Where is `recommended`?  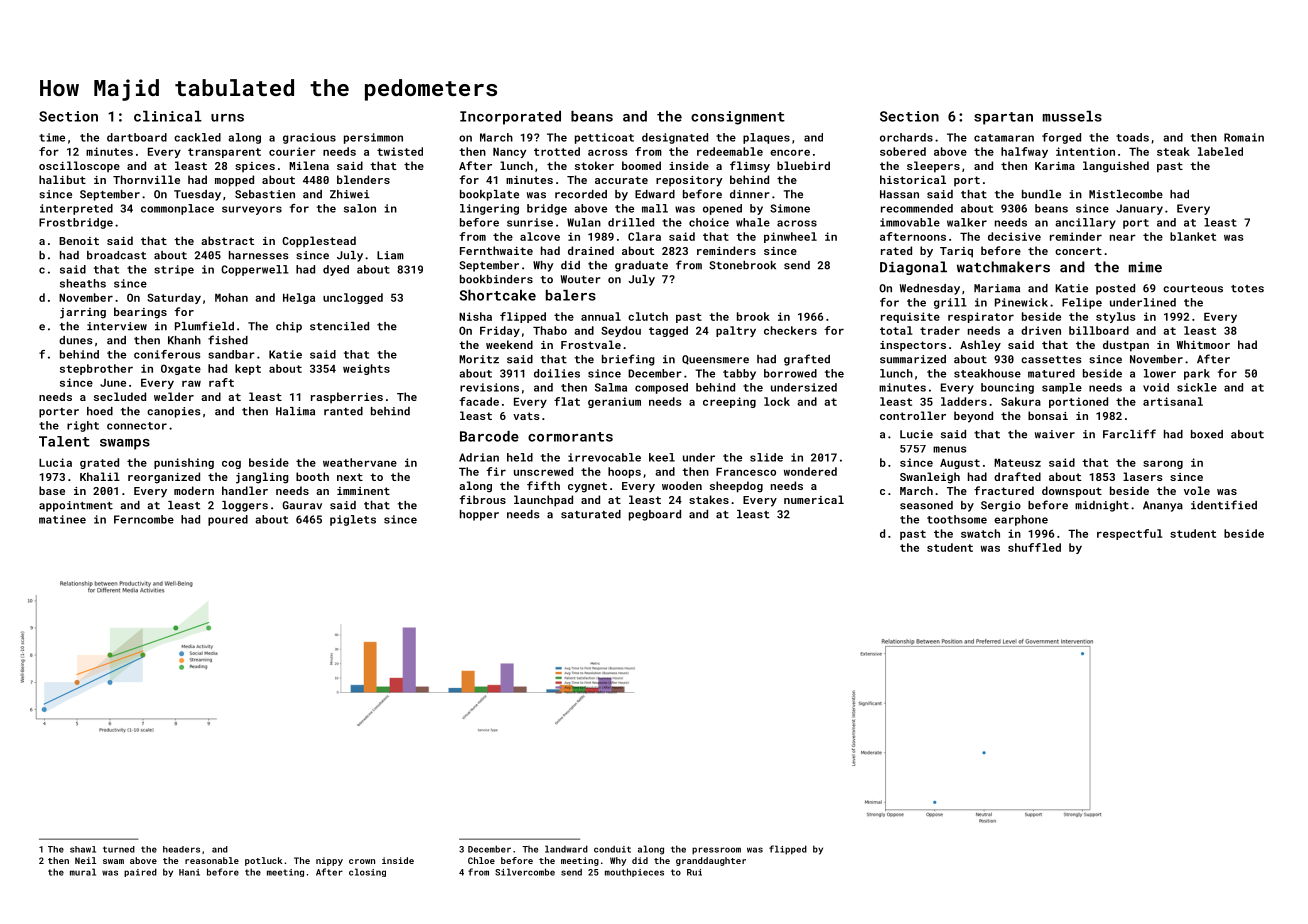
recommended is located at coordinates (917, 208).
